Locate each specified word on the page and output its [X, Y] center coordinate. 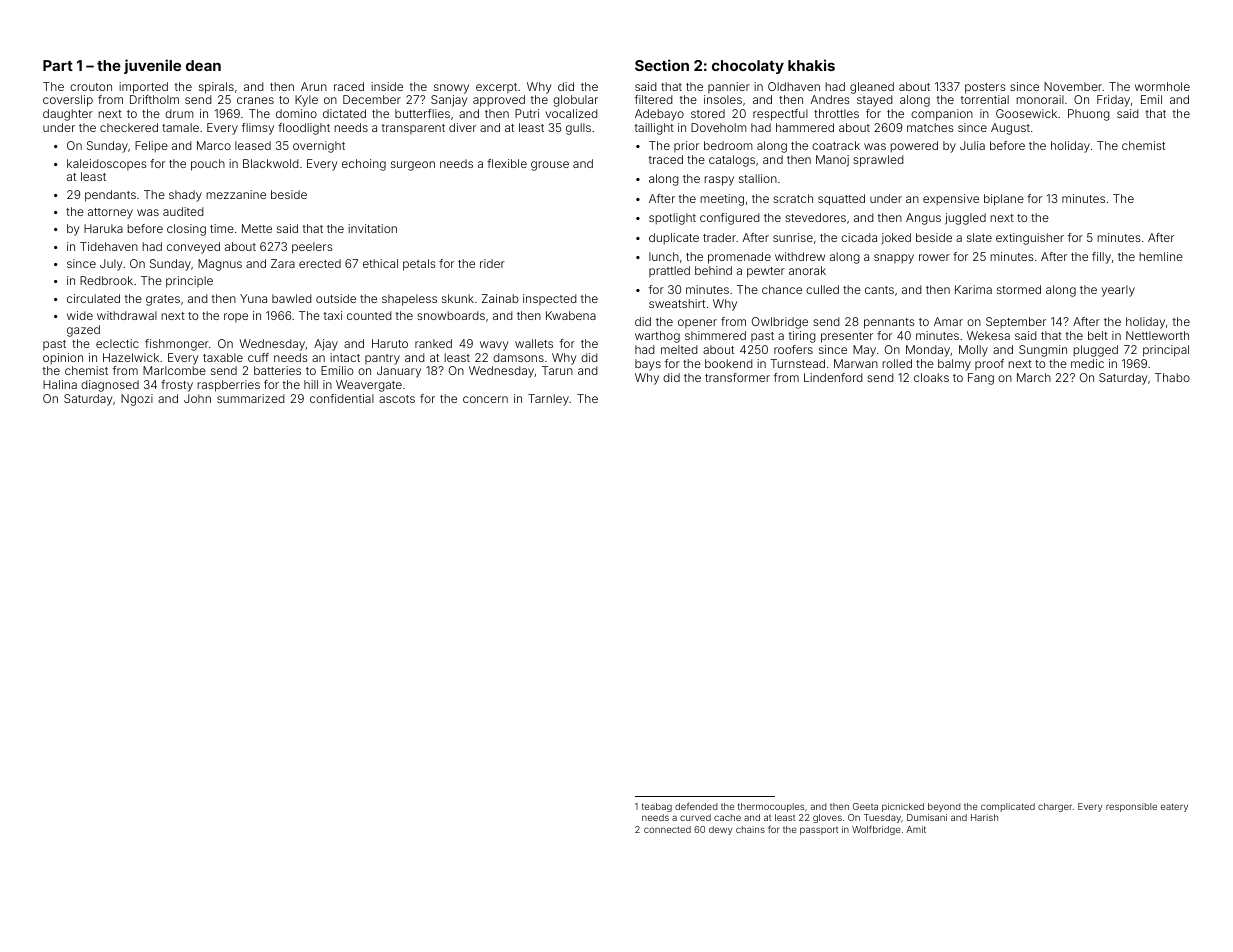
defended [696, 806]
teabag [657, 807]
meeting [722, 200]
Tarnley [548, 400]
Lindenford [833, 377]
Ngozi [137, 400]
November [1073, 86]
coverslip [68, 101]
